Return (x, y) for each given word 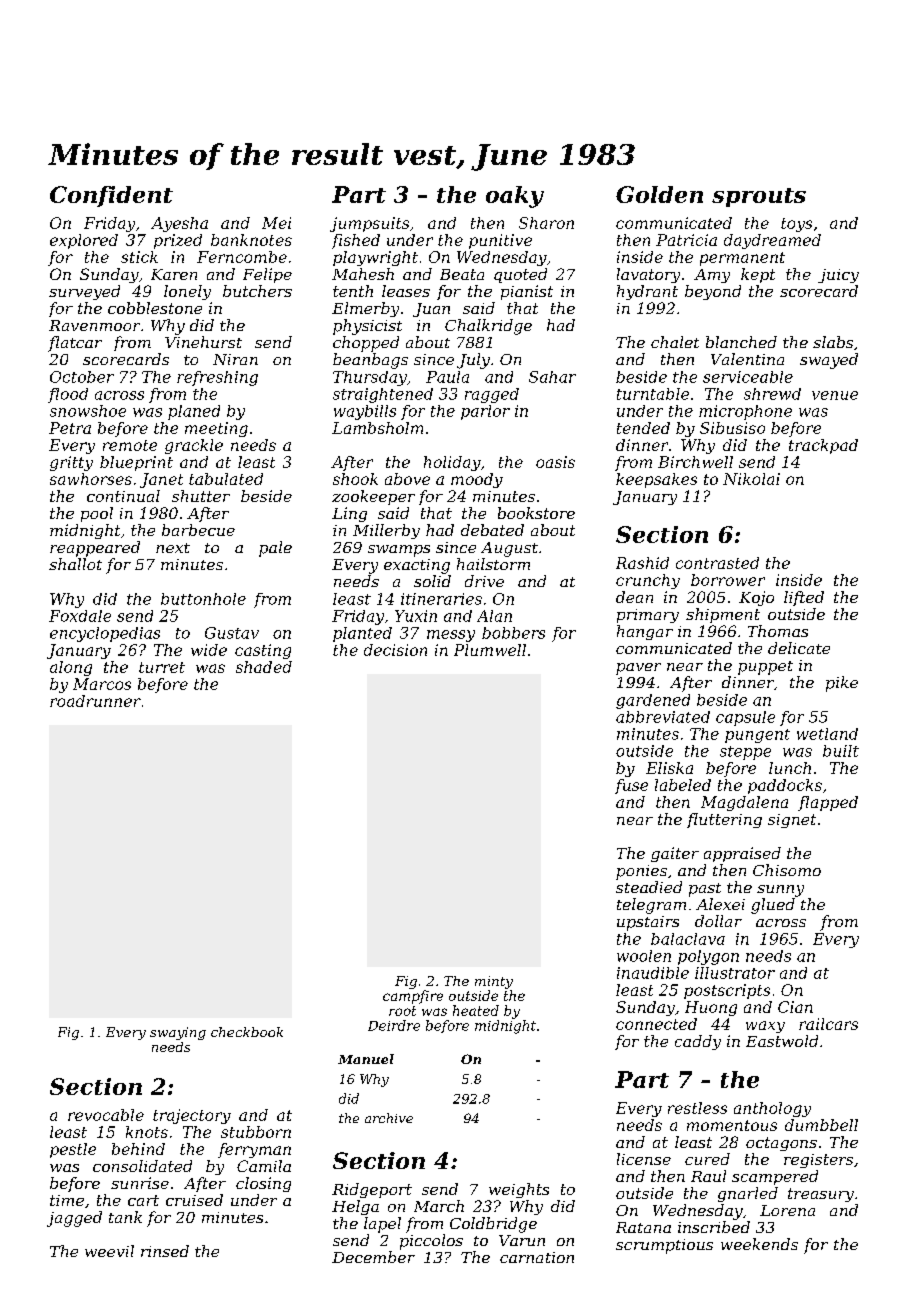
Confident (111, 196)
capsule (745, 718)
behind (138, 1149)
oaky (515, 197)
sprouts (759, 197)
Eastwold (782, 1041)
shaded (264, 667)
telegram (651, 906)
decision (395, 650)
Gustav (232, 633)
